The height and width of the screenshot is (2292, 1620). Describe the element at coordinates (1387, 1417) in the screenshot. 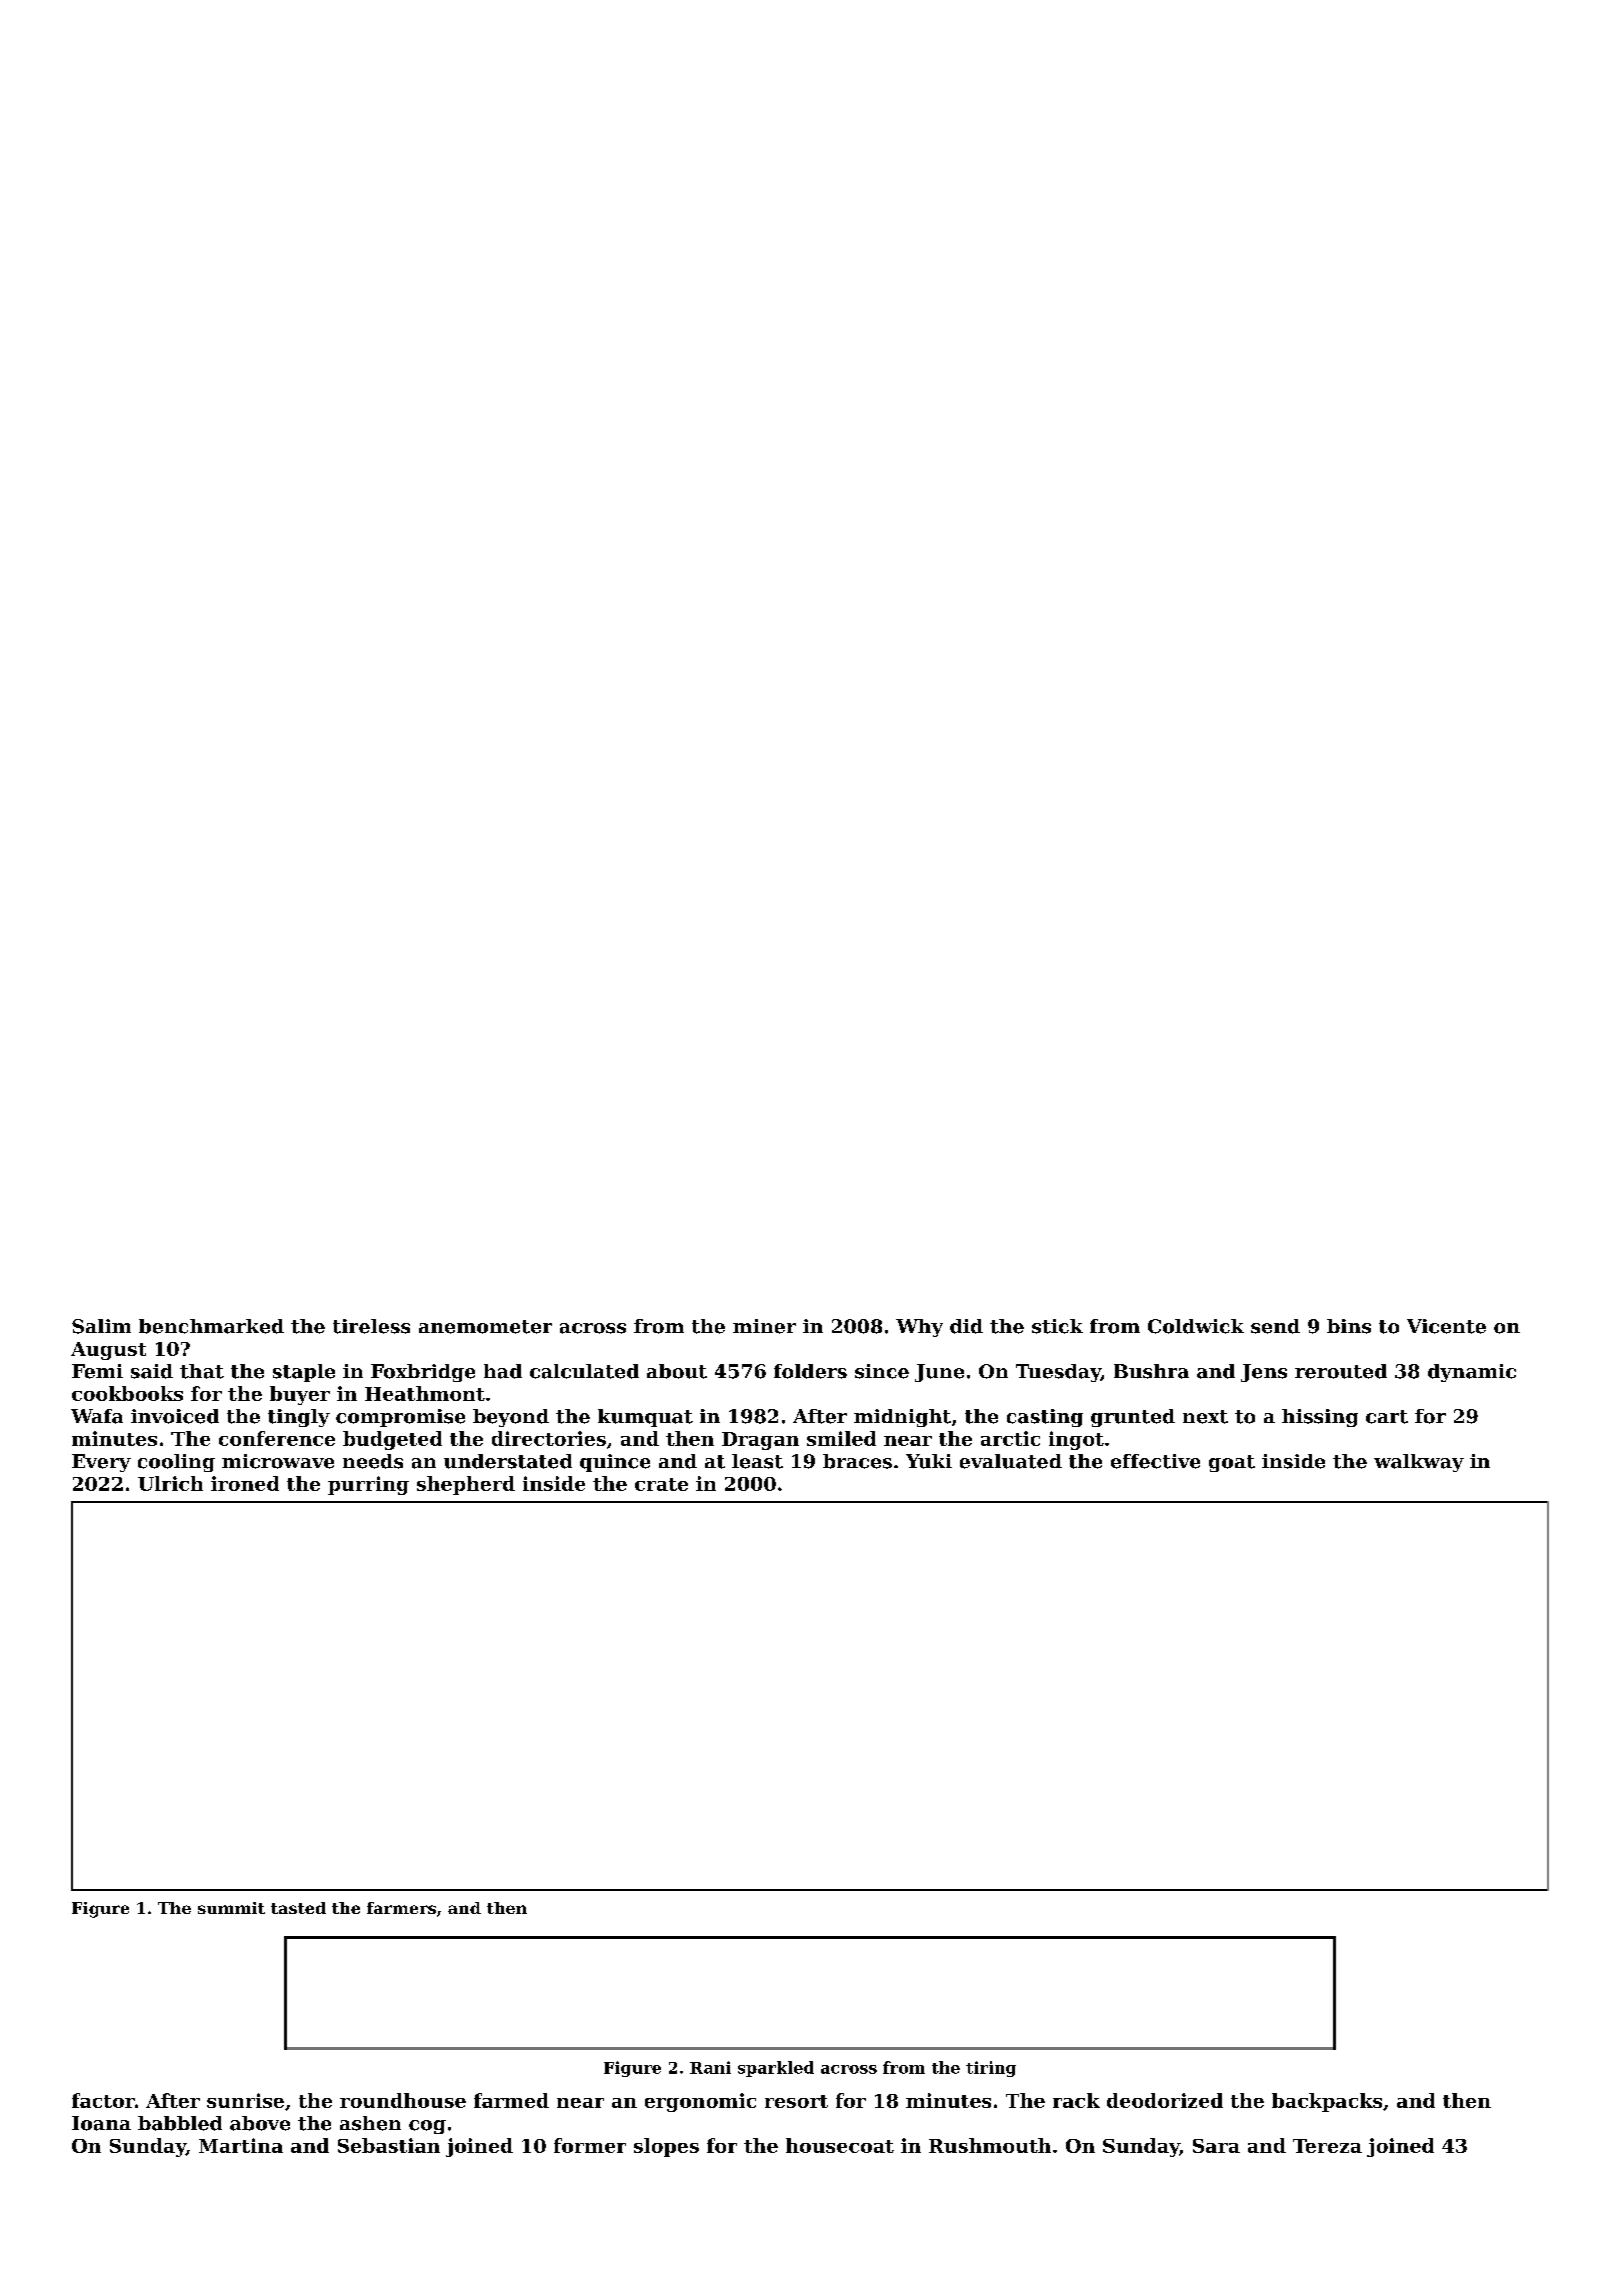

I see `cart` at that location.
